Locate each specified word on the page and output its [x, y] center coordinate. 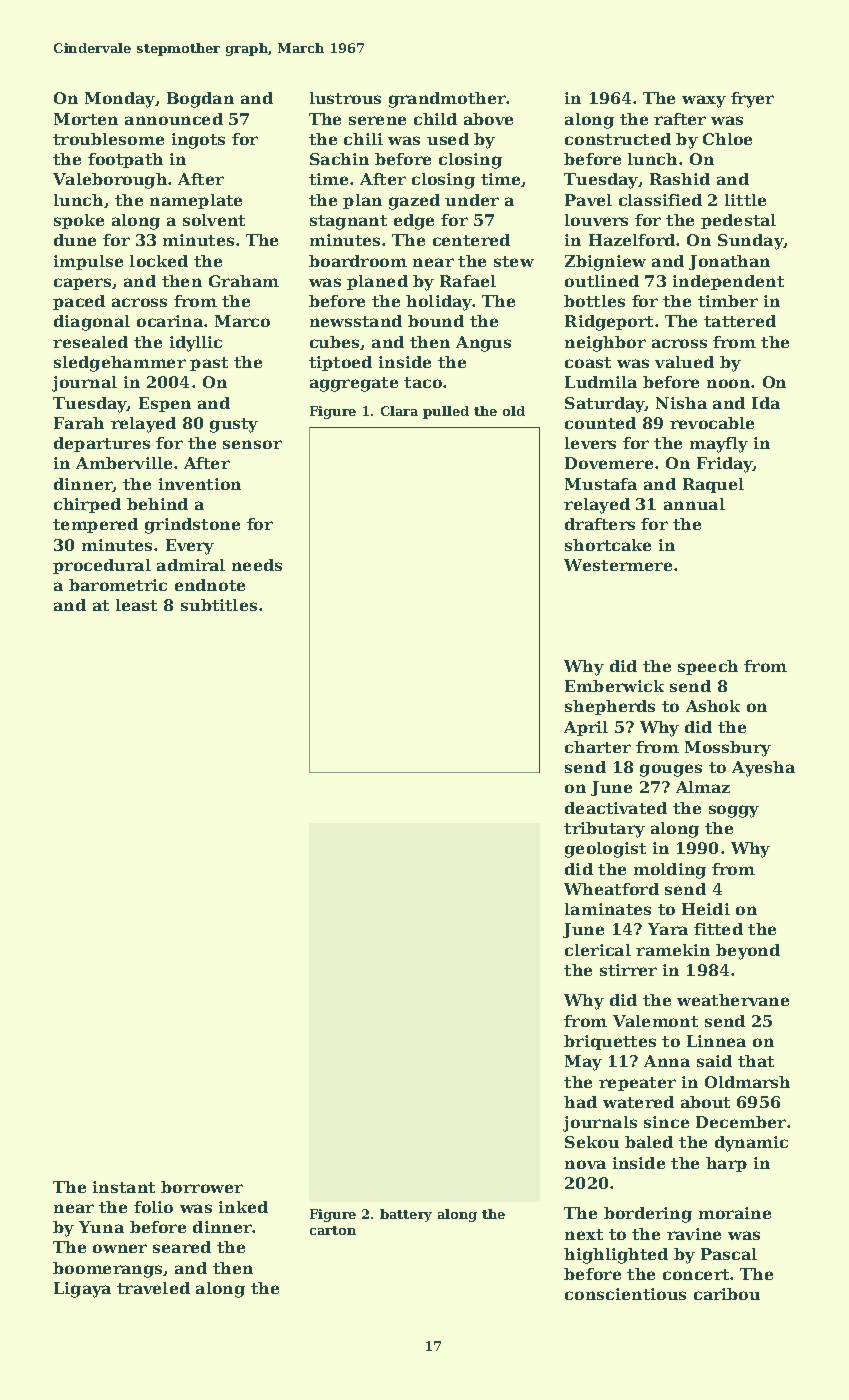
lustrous [345, 98]
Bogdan [200, 100]
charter [598, 747]
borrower [202, 1187]
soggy [734, 811]
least [136, 605]
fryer [752, 100]
